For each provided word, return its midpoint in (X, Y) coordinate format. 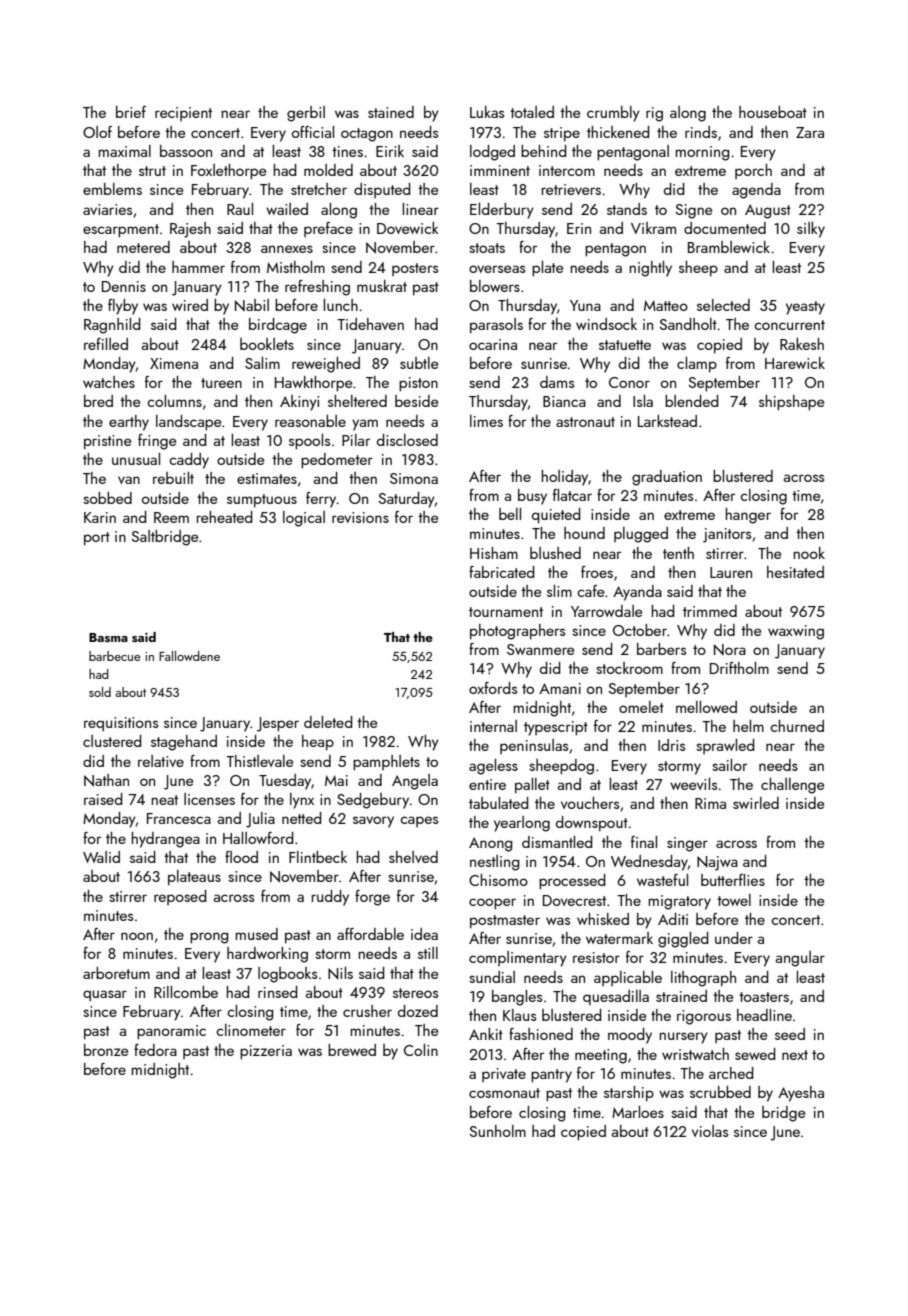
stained (391, 112)
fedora (155, 1050)
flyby (123, 307)
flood (241, 857)
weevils (693, 784)
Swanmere (540, 649)
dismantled (557, 842)
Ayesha (801, 1094)
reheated (224, 517)
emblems (112, 189)
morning (702, 153)
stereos (415, 993)
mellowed (706, 707)
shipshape (791, 403)
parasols (496, 326)
